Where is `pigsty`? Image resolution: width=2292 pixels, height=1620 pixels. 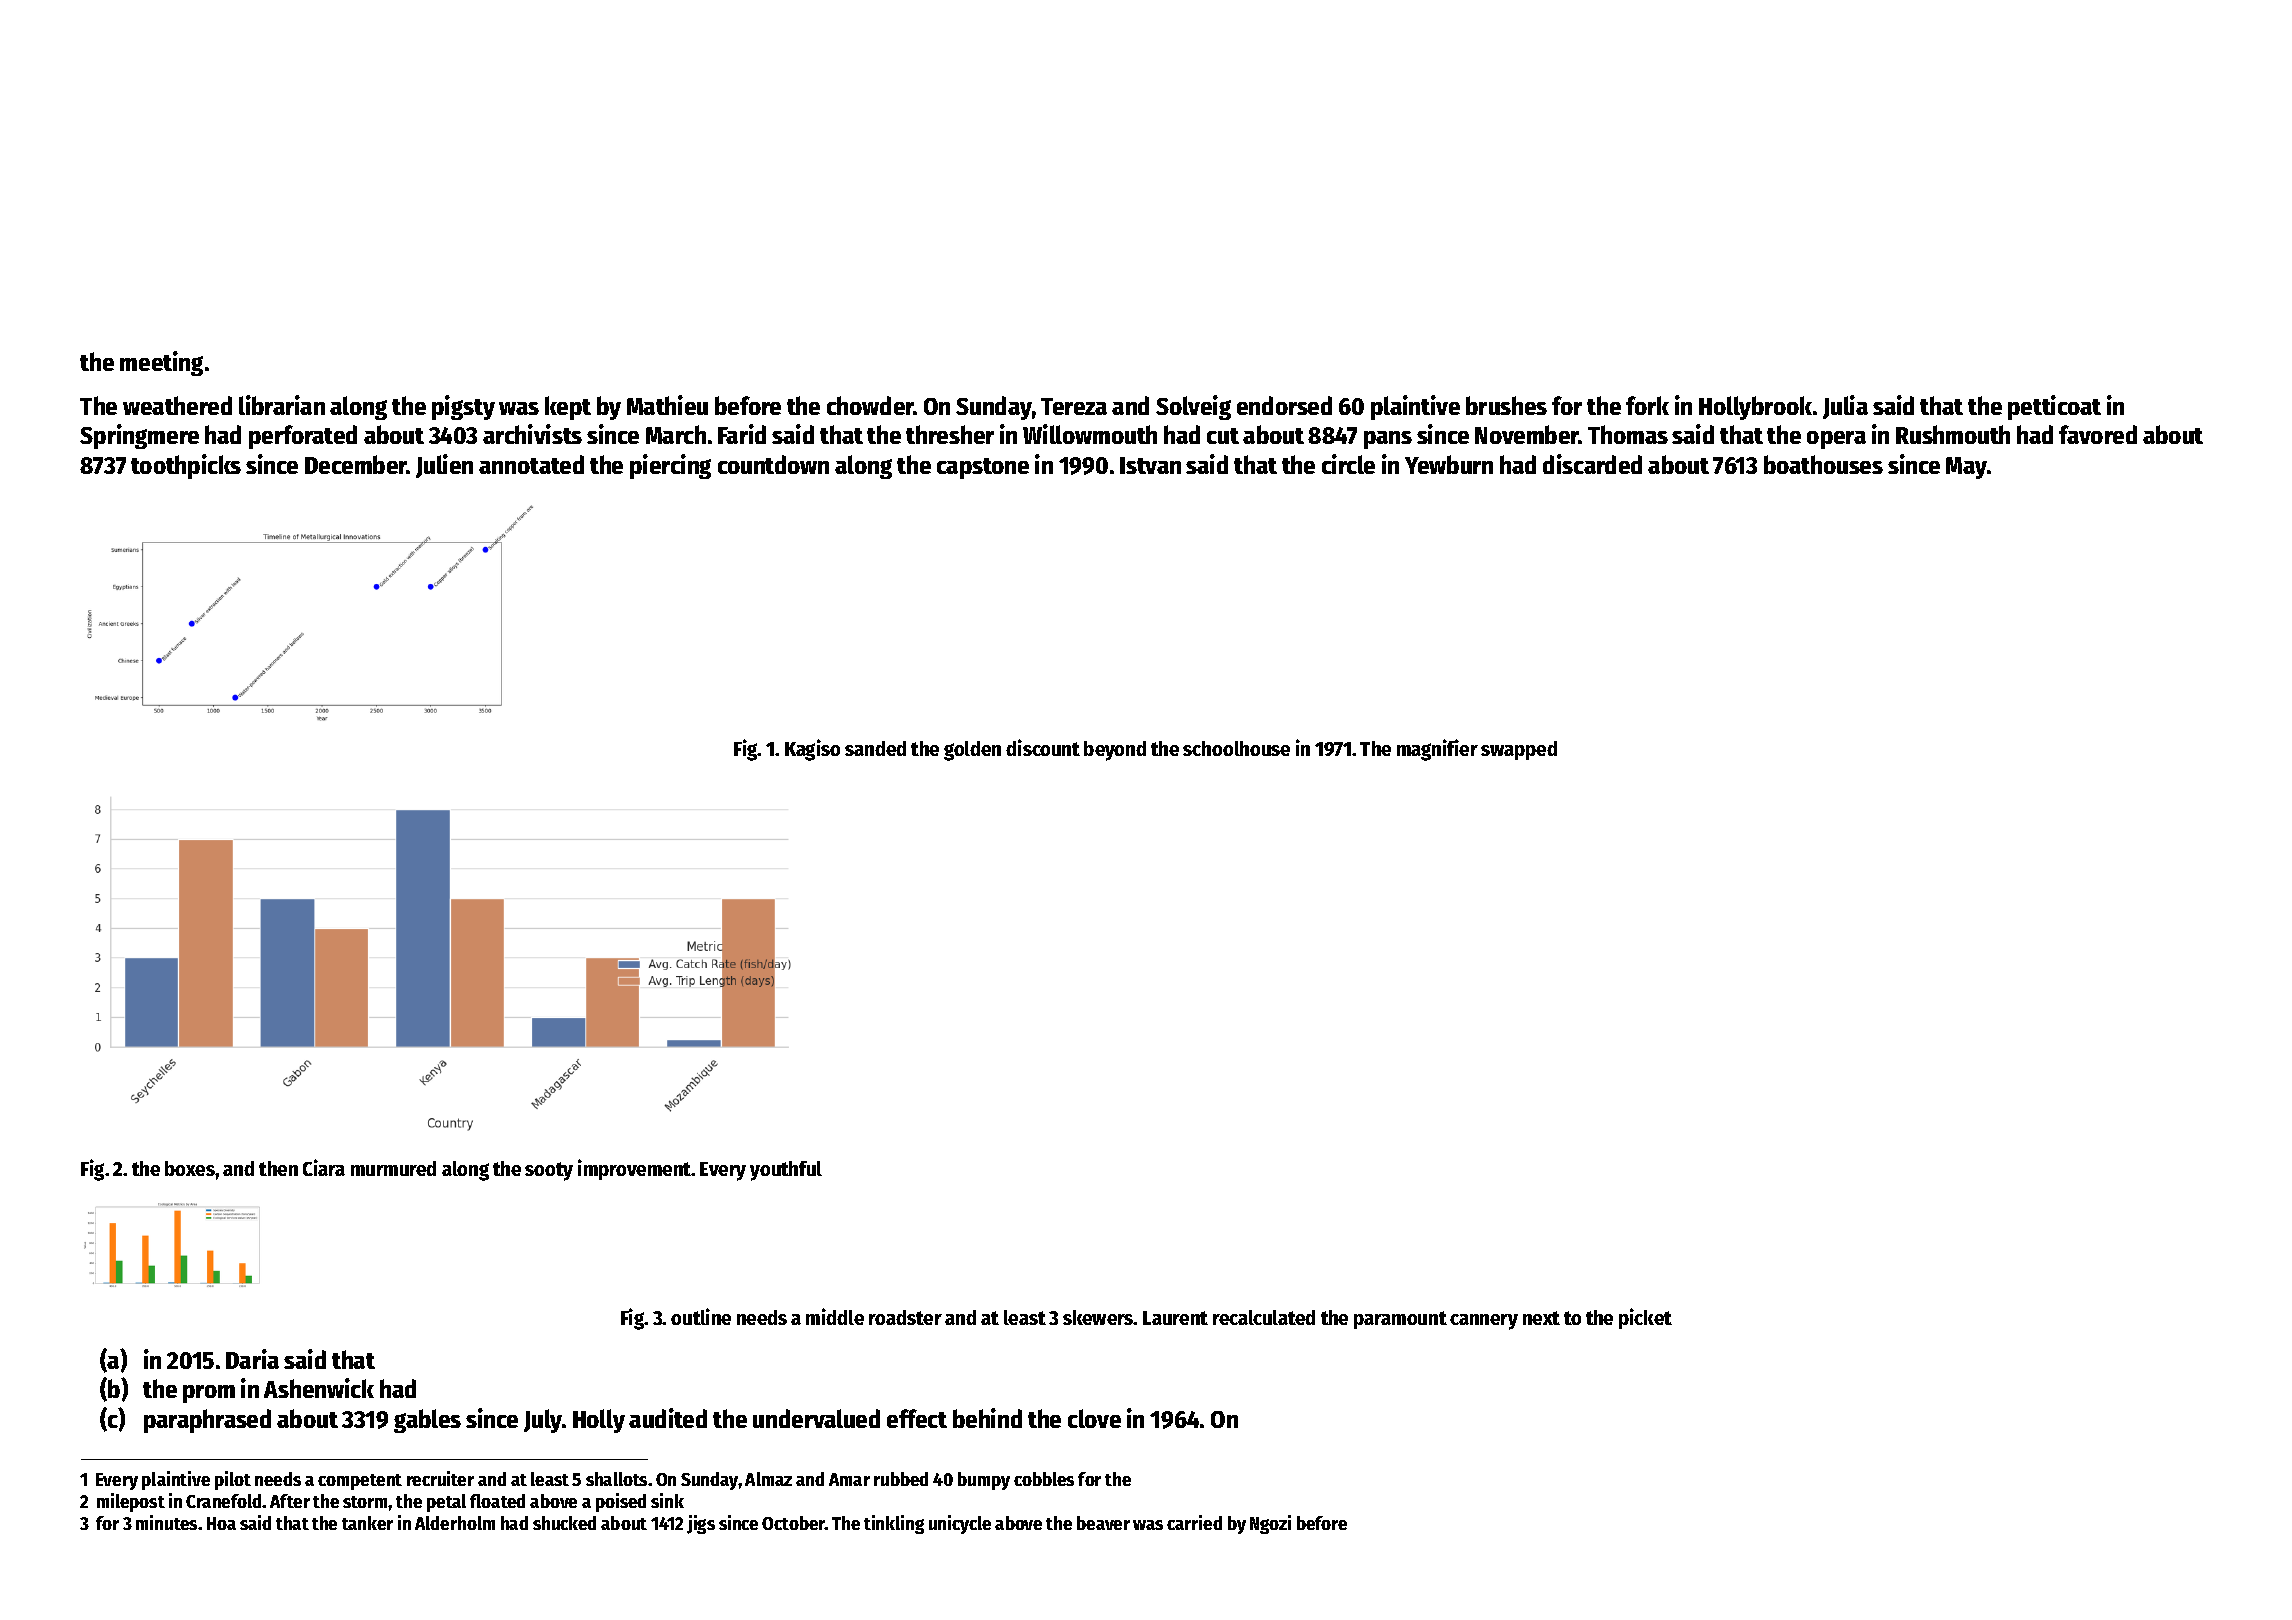
pigsty is located at coordinates (463, 407).
